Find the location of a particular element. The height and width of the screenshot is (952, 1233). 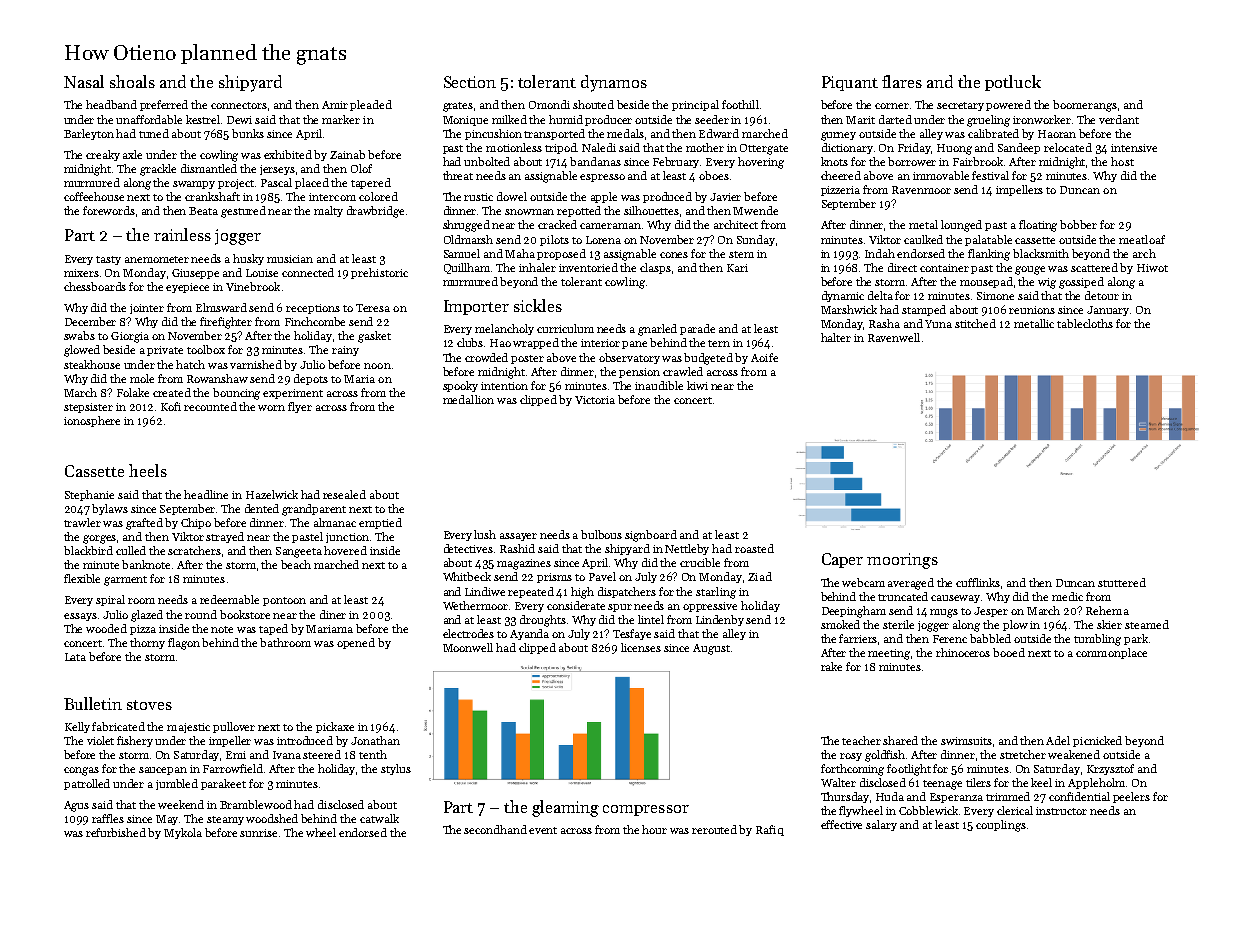

confidential is located at coordinates (1079, 796).
